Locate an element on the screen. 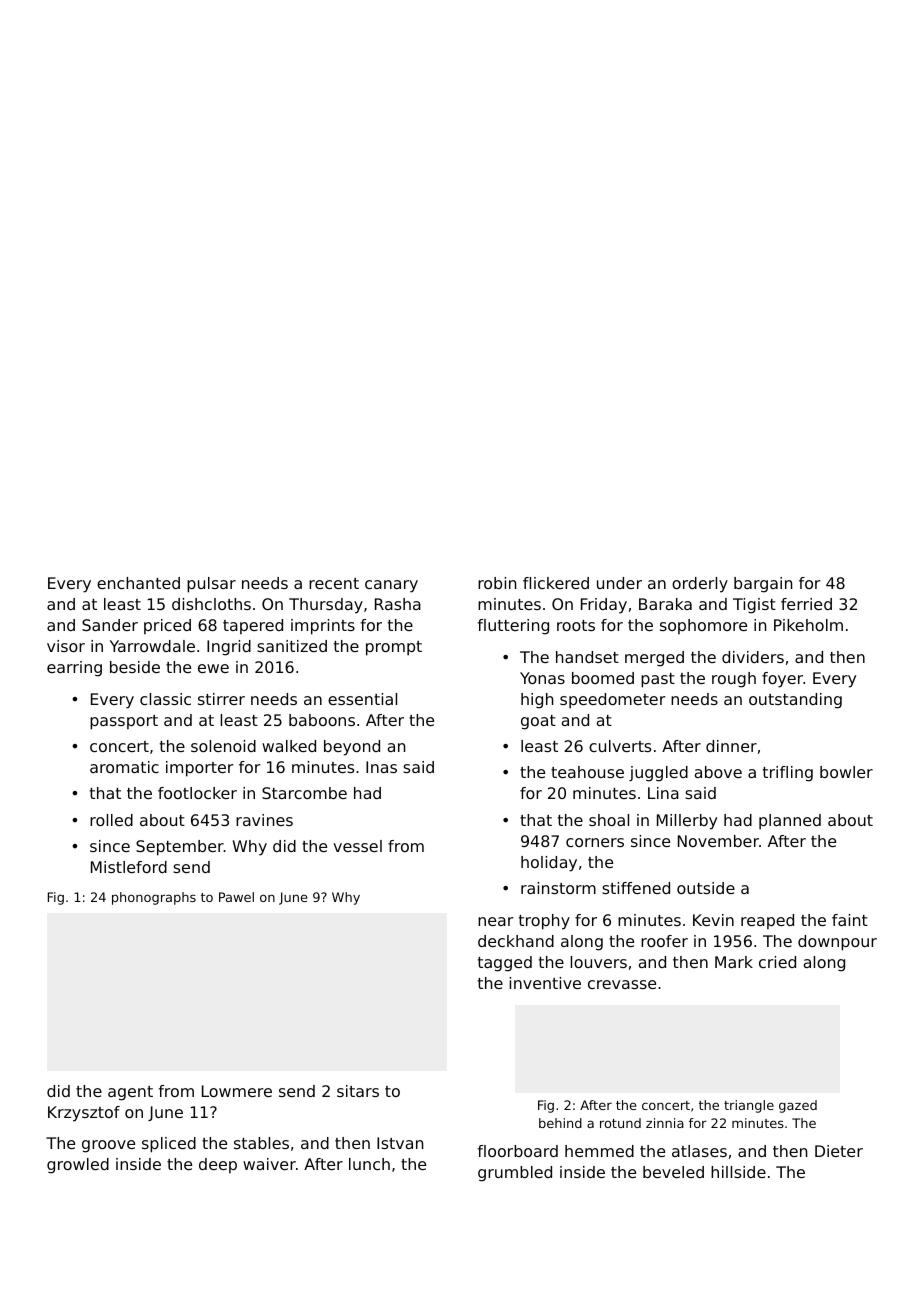 This screenshot has width=924, height=1308. zinnia is located at coordinates (665, 1123).
